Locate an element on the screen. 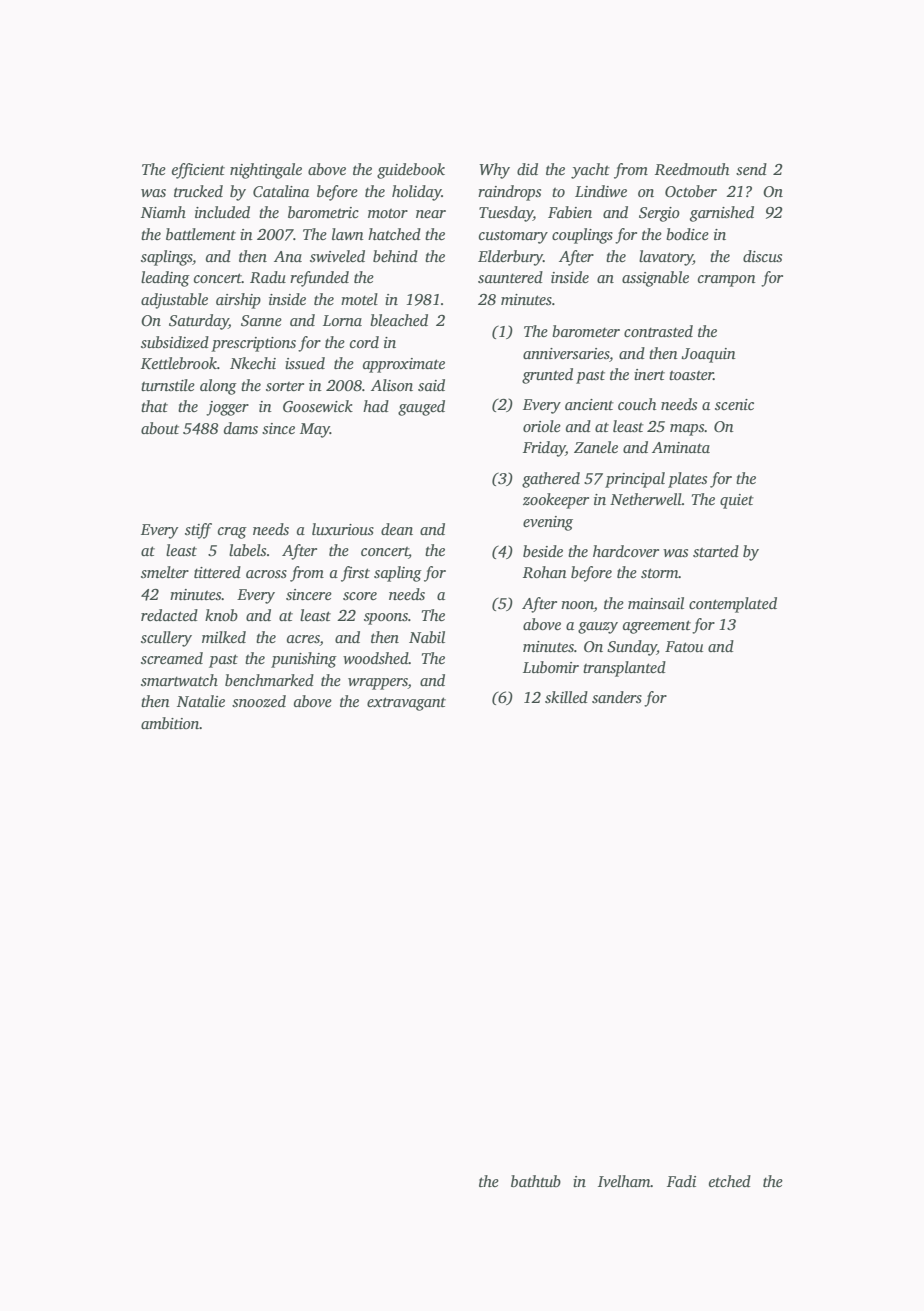  extravagant is located at coordinates (406, 704).
